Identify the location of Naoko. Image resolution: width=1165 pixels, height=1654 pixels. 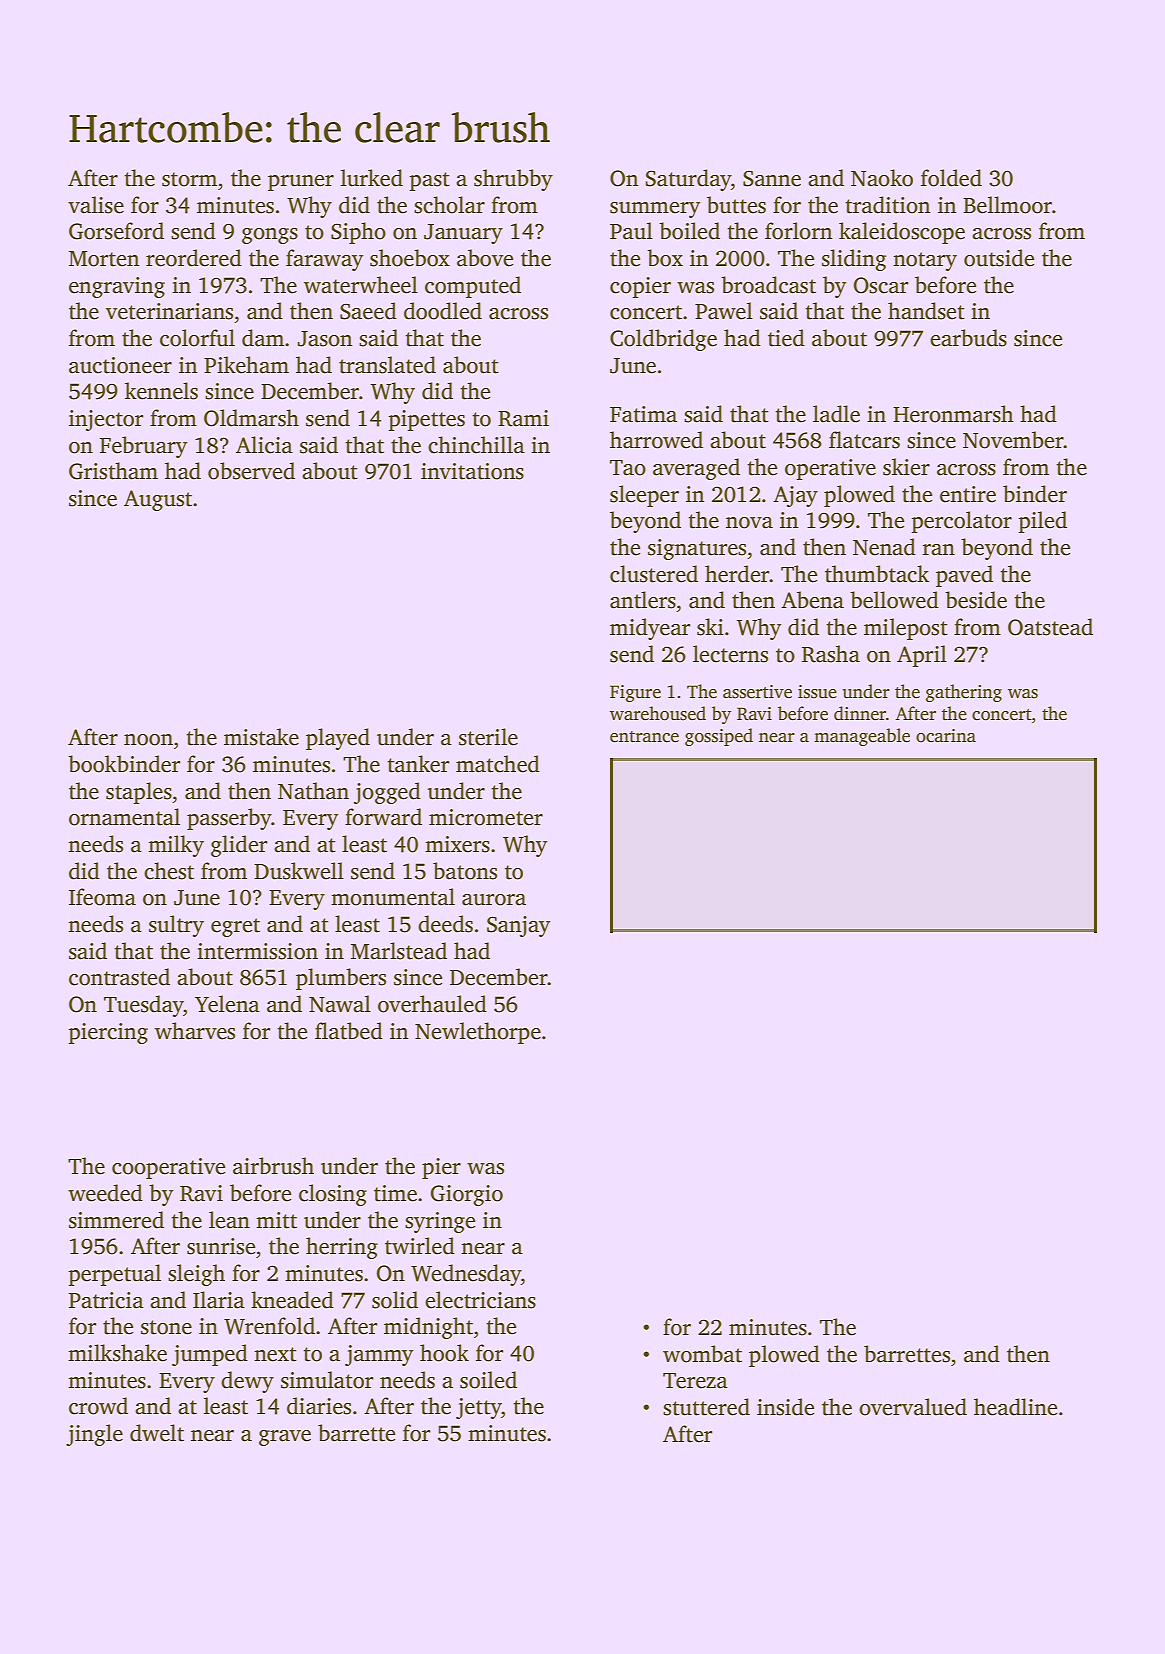
(882, 178).
